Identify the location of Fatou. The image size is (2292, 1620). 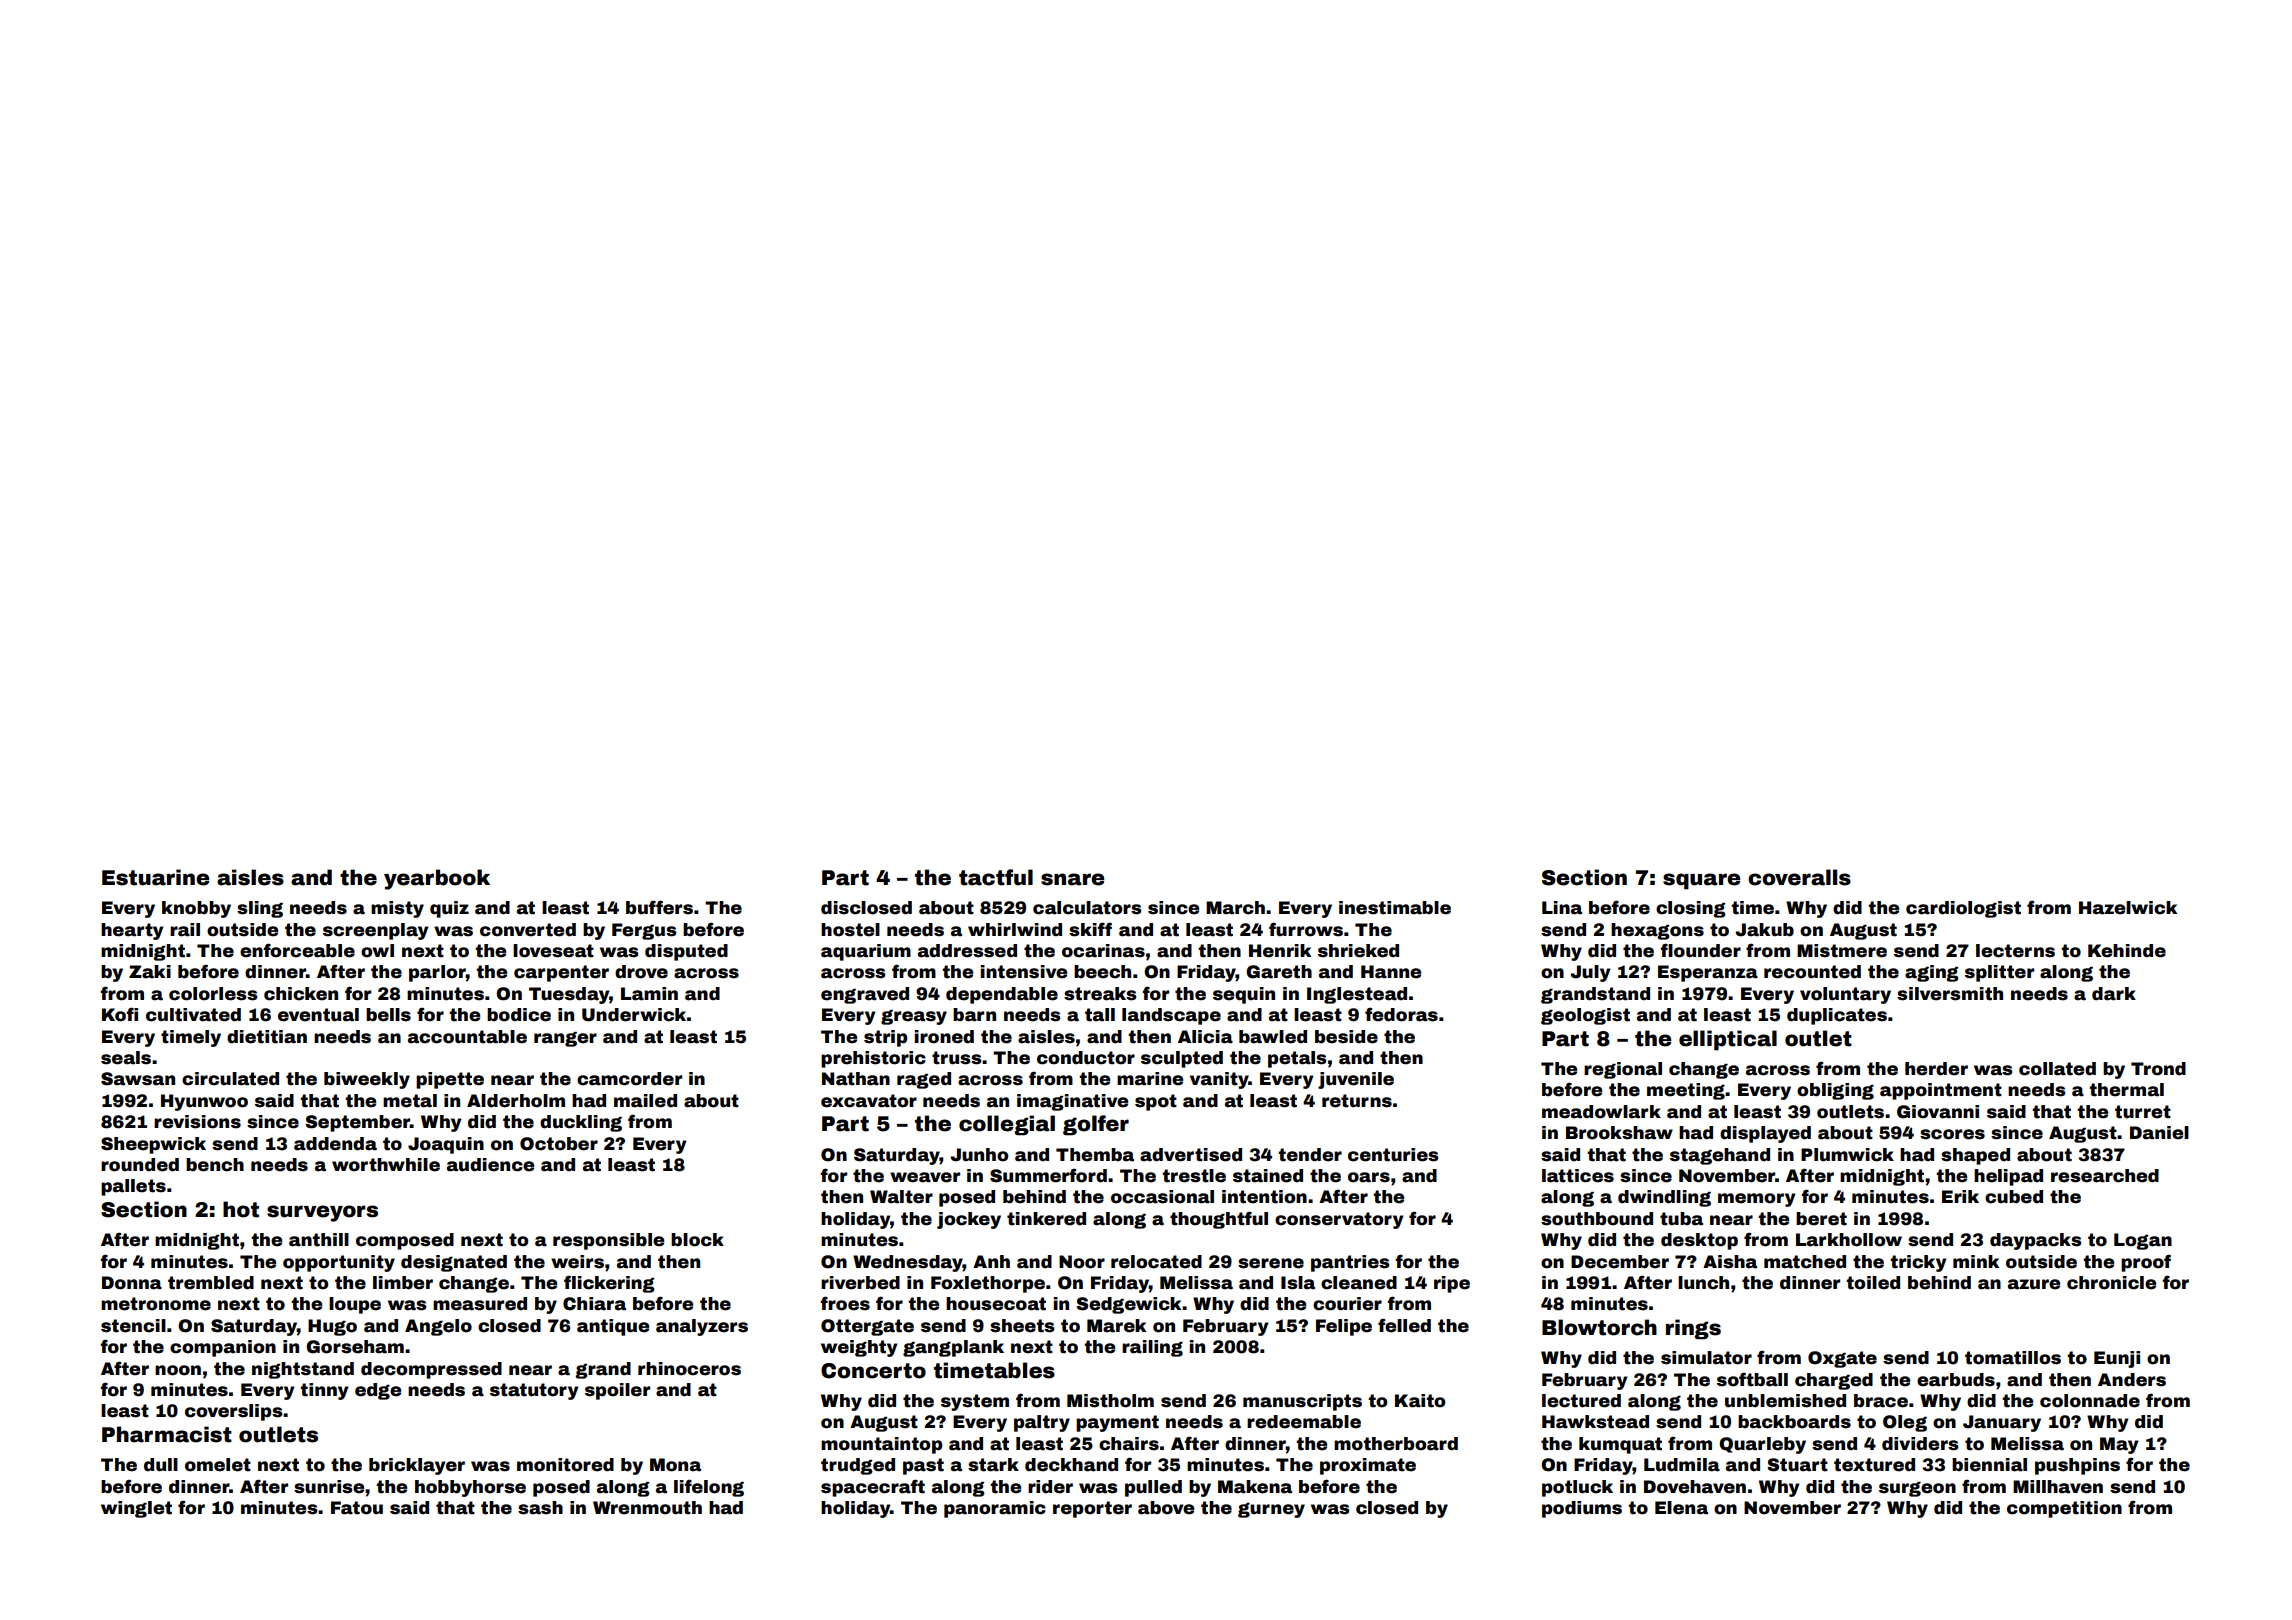
(357, 1508).
